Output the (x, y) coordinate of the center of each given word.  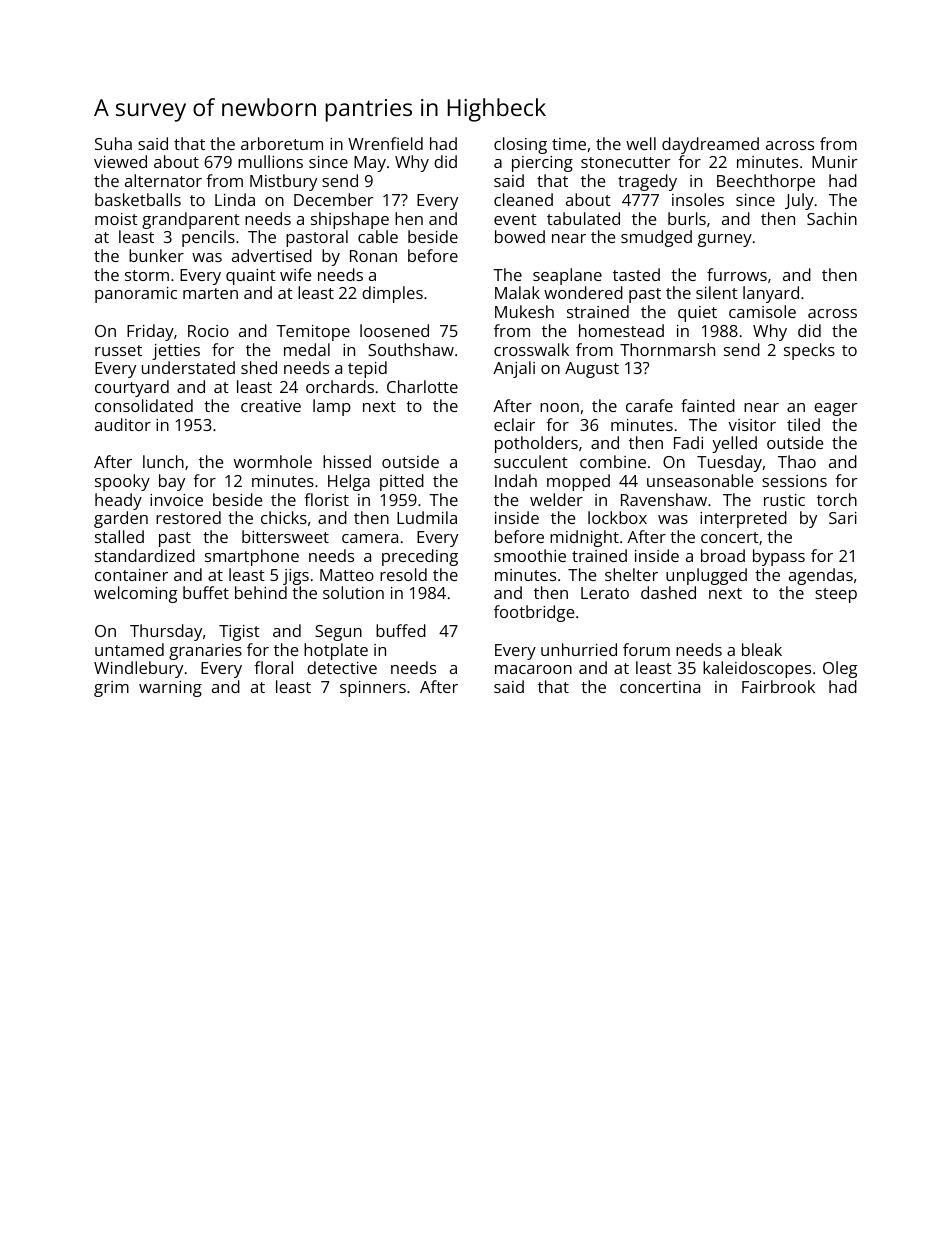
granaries (205, 652)
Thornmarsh (667, 349)
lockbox (617, 517)
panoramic (136, 295)
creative (271, 406)
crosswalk (531, 349)
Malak (517, 292)
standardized (145, 555)
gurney (725, 240)
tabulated (583, 218)
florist (326, 499)
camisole (762, 311)
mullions (270, 161)
